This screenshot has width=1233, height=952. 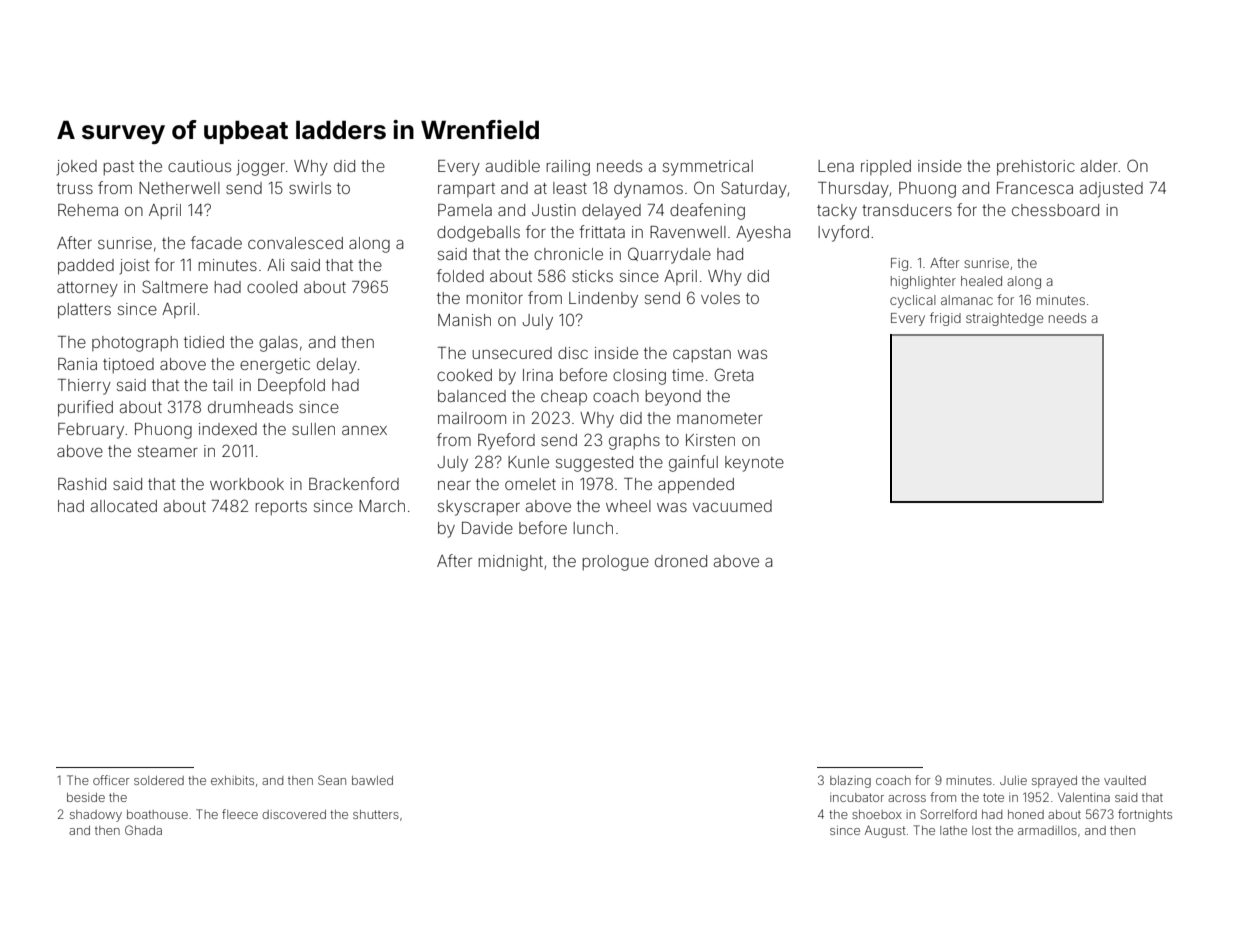 I want to click on keynote, so click(x=754, y=464).
